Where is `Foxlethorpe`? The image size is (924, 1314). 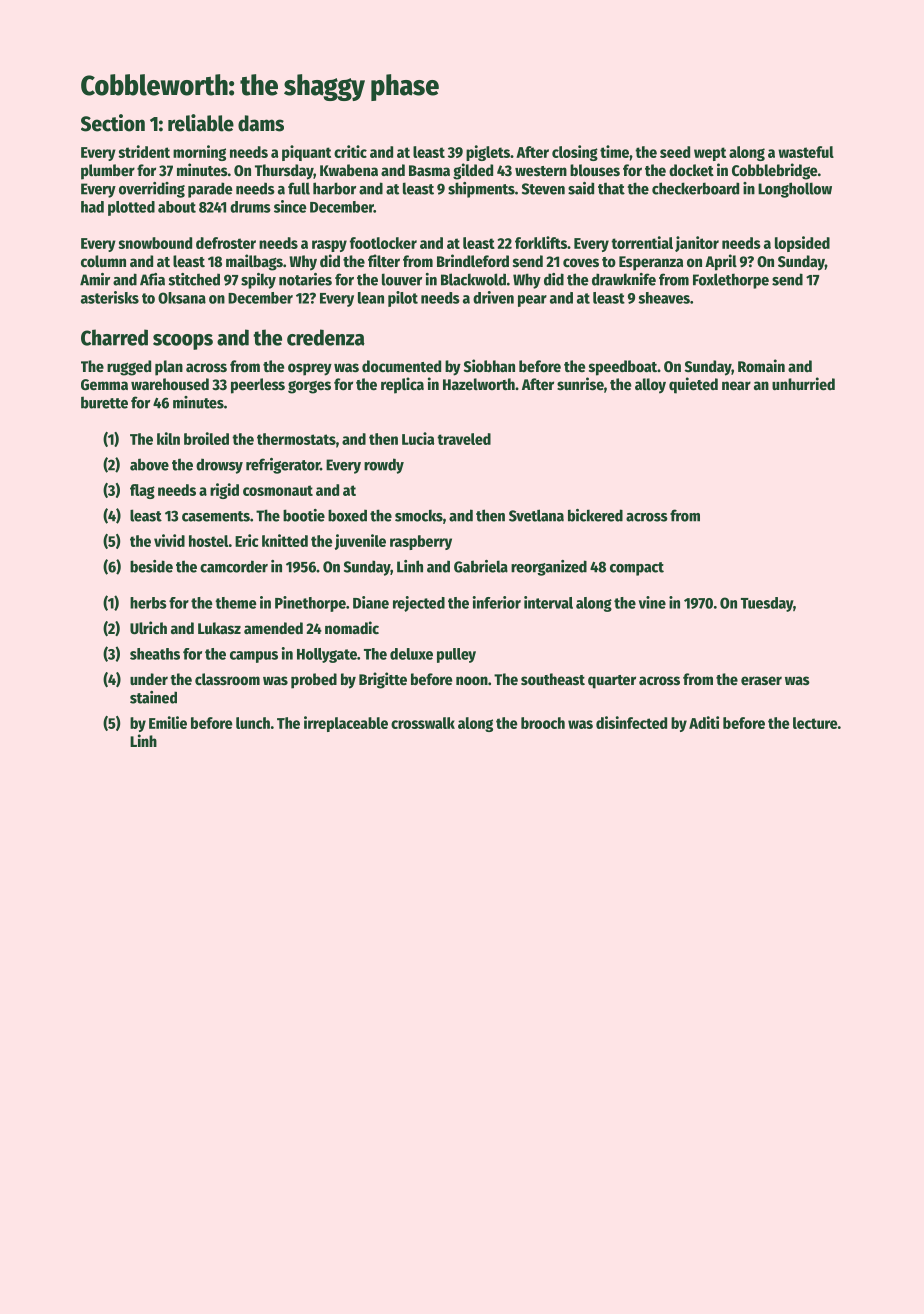 Foxlethorpe is located at coordinates (731, 281).
